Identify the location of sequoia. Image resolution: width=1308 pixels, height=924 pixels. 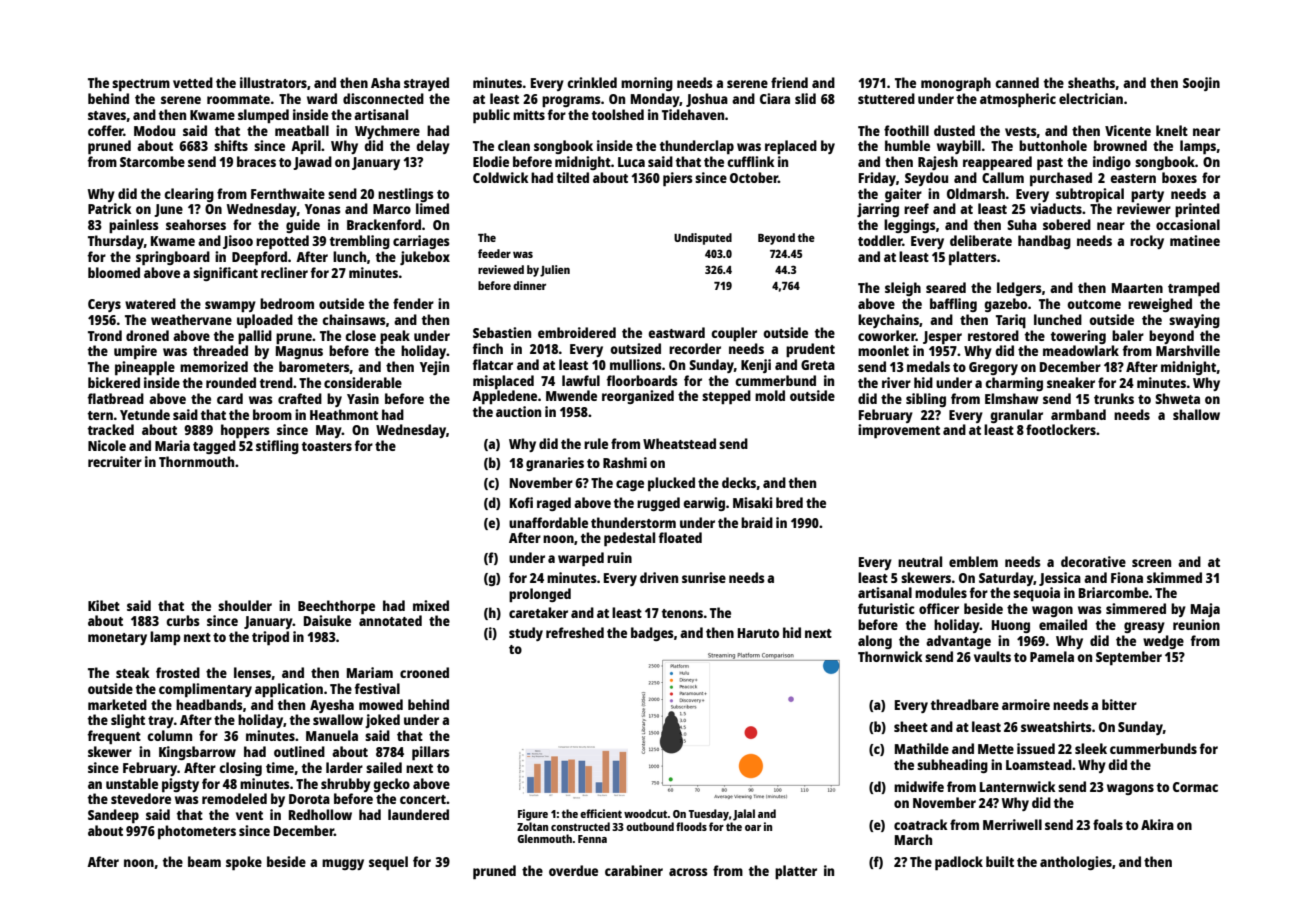
(1036, 594).
